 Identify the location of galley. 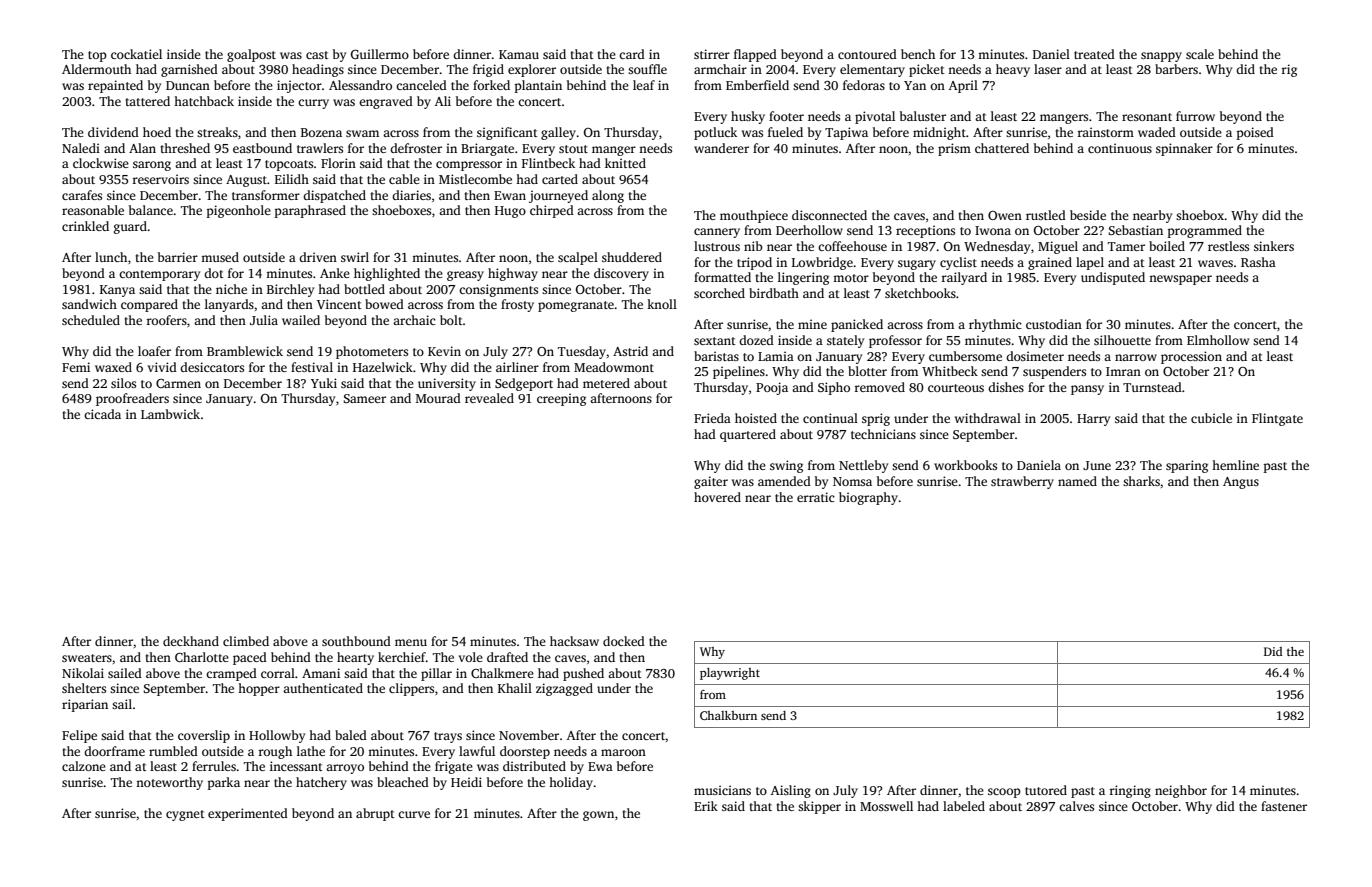
(558, 133).
